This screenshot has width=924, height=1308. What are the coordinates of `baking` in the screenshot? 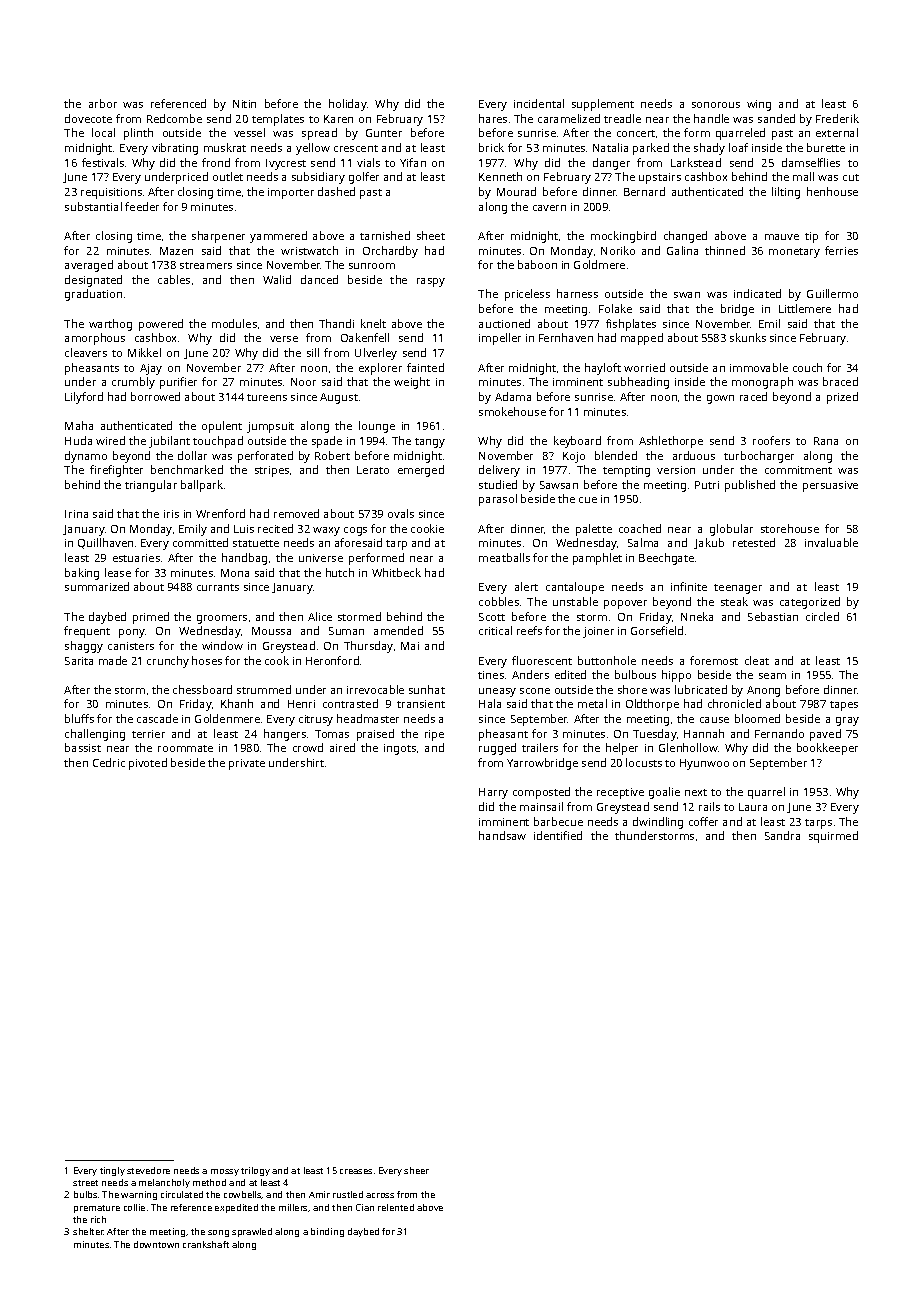 It's located at (82, 574).
